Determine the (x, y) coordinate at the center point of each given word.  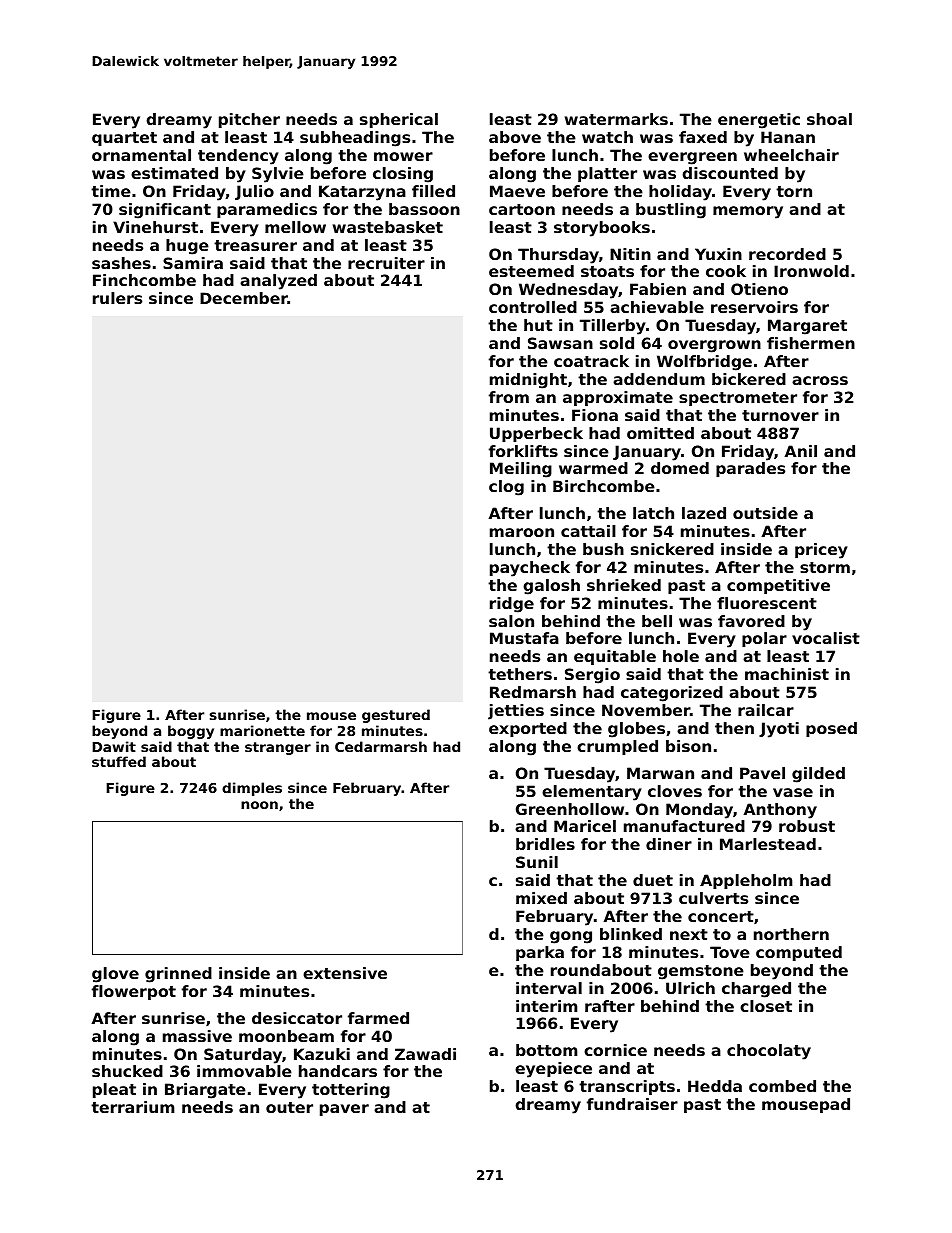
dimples (252, 789)
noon (259, 805)
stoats (607, 271)
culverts (713, 898)
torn (794, 191)
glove (115, 975)
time (111, 191)
